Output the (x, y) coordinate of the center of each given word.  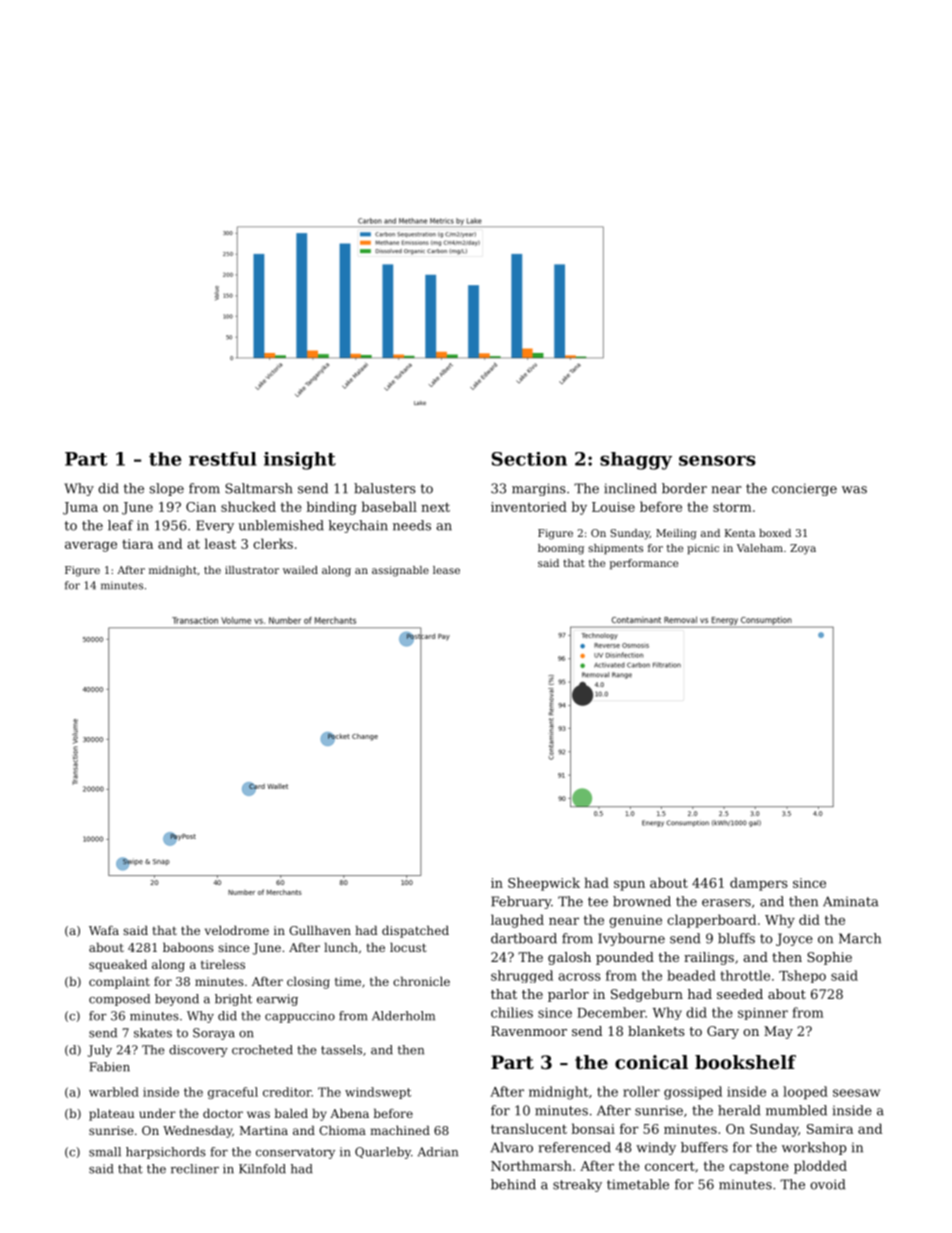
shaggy (636, 461)
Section (529, 459)
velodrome (237, 930)
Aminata (850, 901)
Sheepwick (544, 884)
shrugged (522, 976)
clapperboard (711, 921)
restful (223, 459)
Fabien (109, 1067)
